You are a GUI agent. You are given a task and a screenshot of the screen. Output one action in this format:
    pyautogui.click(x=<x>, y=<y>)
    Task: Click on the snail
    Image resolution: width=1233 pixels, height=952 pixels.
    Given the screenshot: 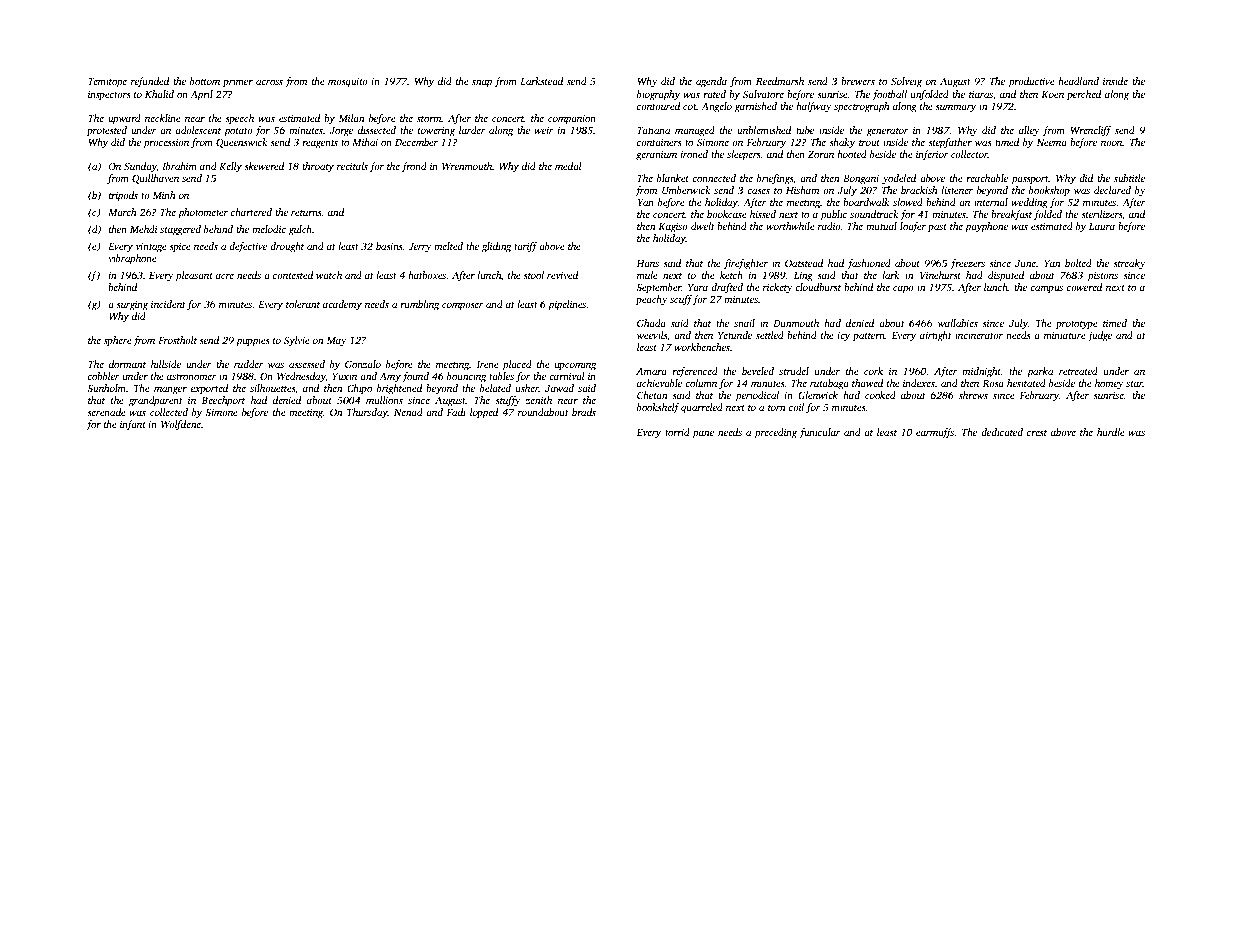 What is the action you would take?
    pyautogui.click(x=744, y=323)
